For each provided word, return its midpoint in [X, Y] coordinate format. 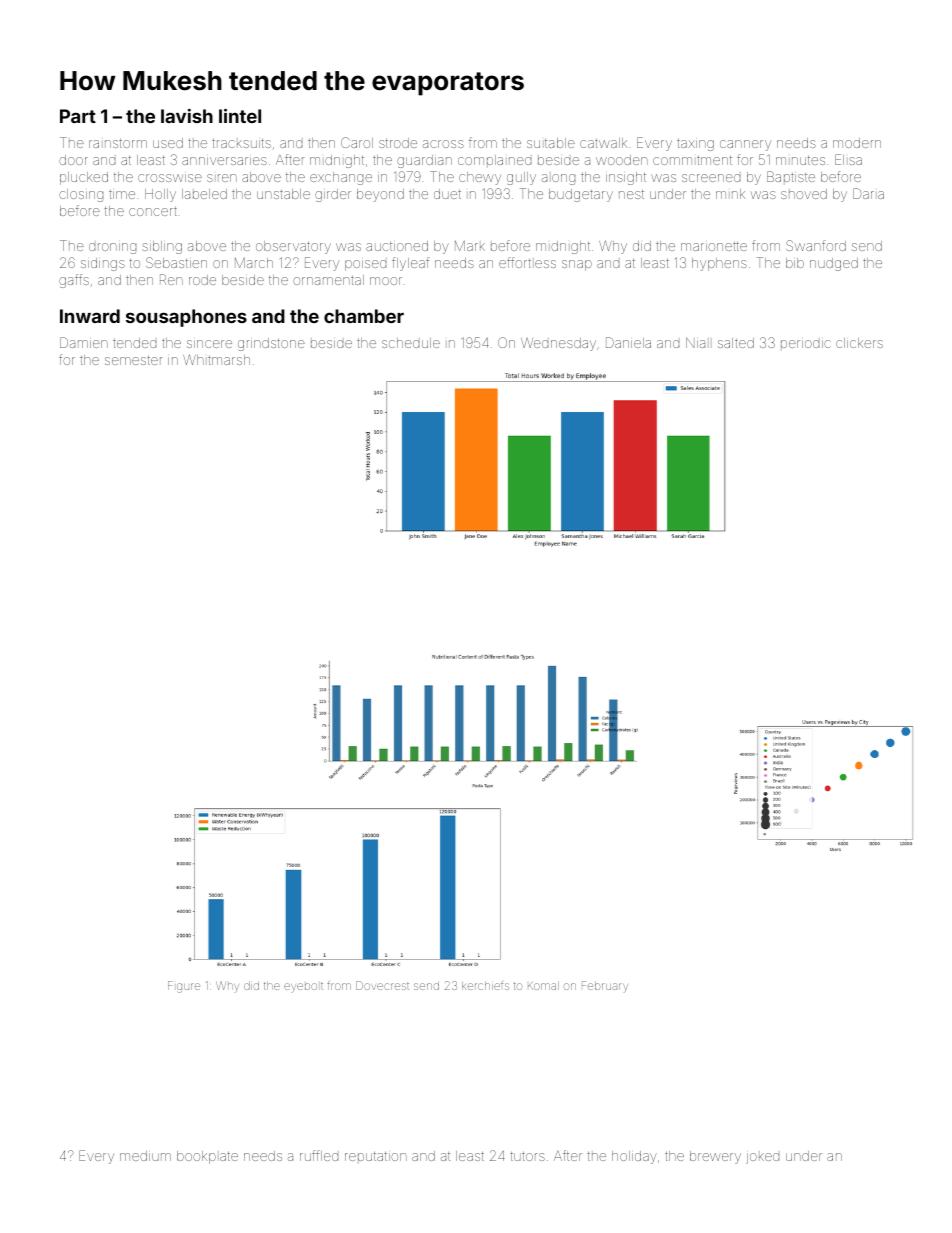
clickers [859, 343]
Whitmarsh [216, 359]
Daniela [628, 342]
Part [78, 116]
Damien [84, 342]
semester [133, 360]
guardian [424, 161]
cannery [745, 145]
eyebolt [303, 988]
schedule [411, 343]
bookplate [207, 1157]
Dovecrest [382, 985]
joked [762, 1158]
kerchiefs [485, 985]
